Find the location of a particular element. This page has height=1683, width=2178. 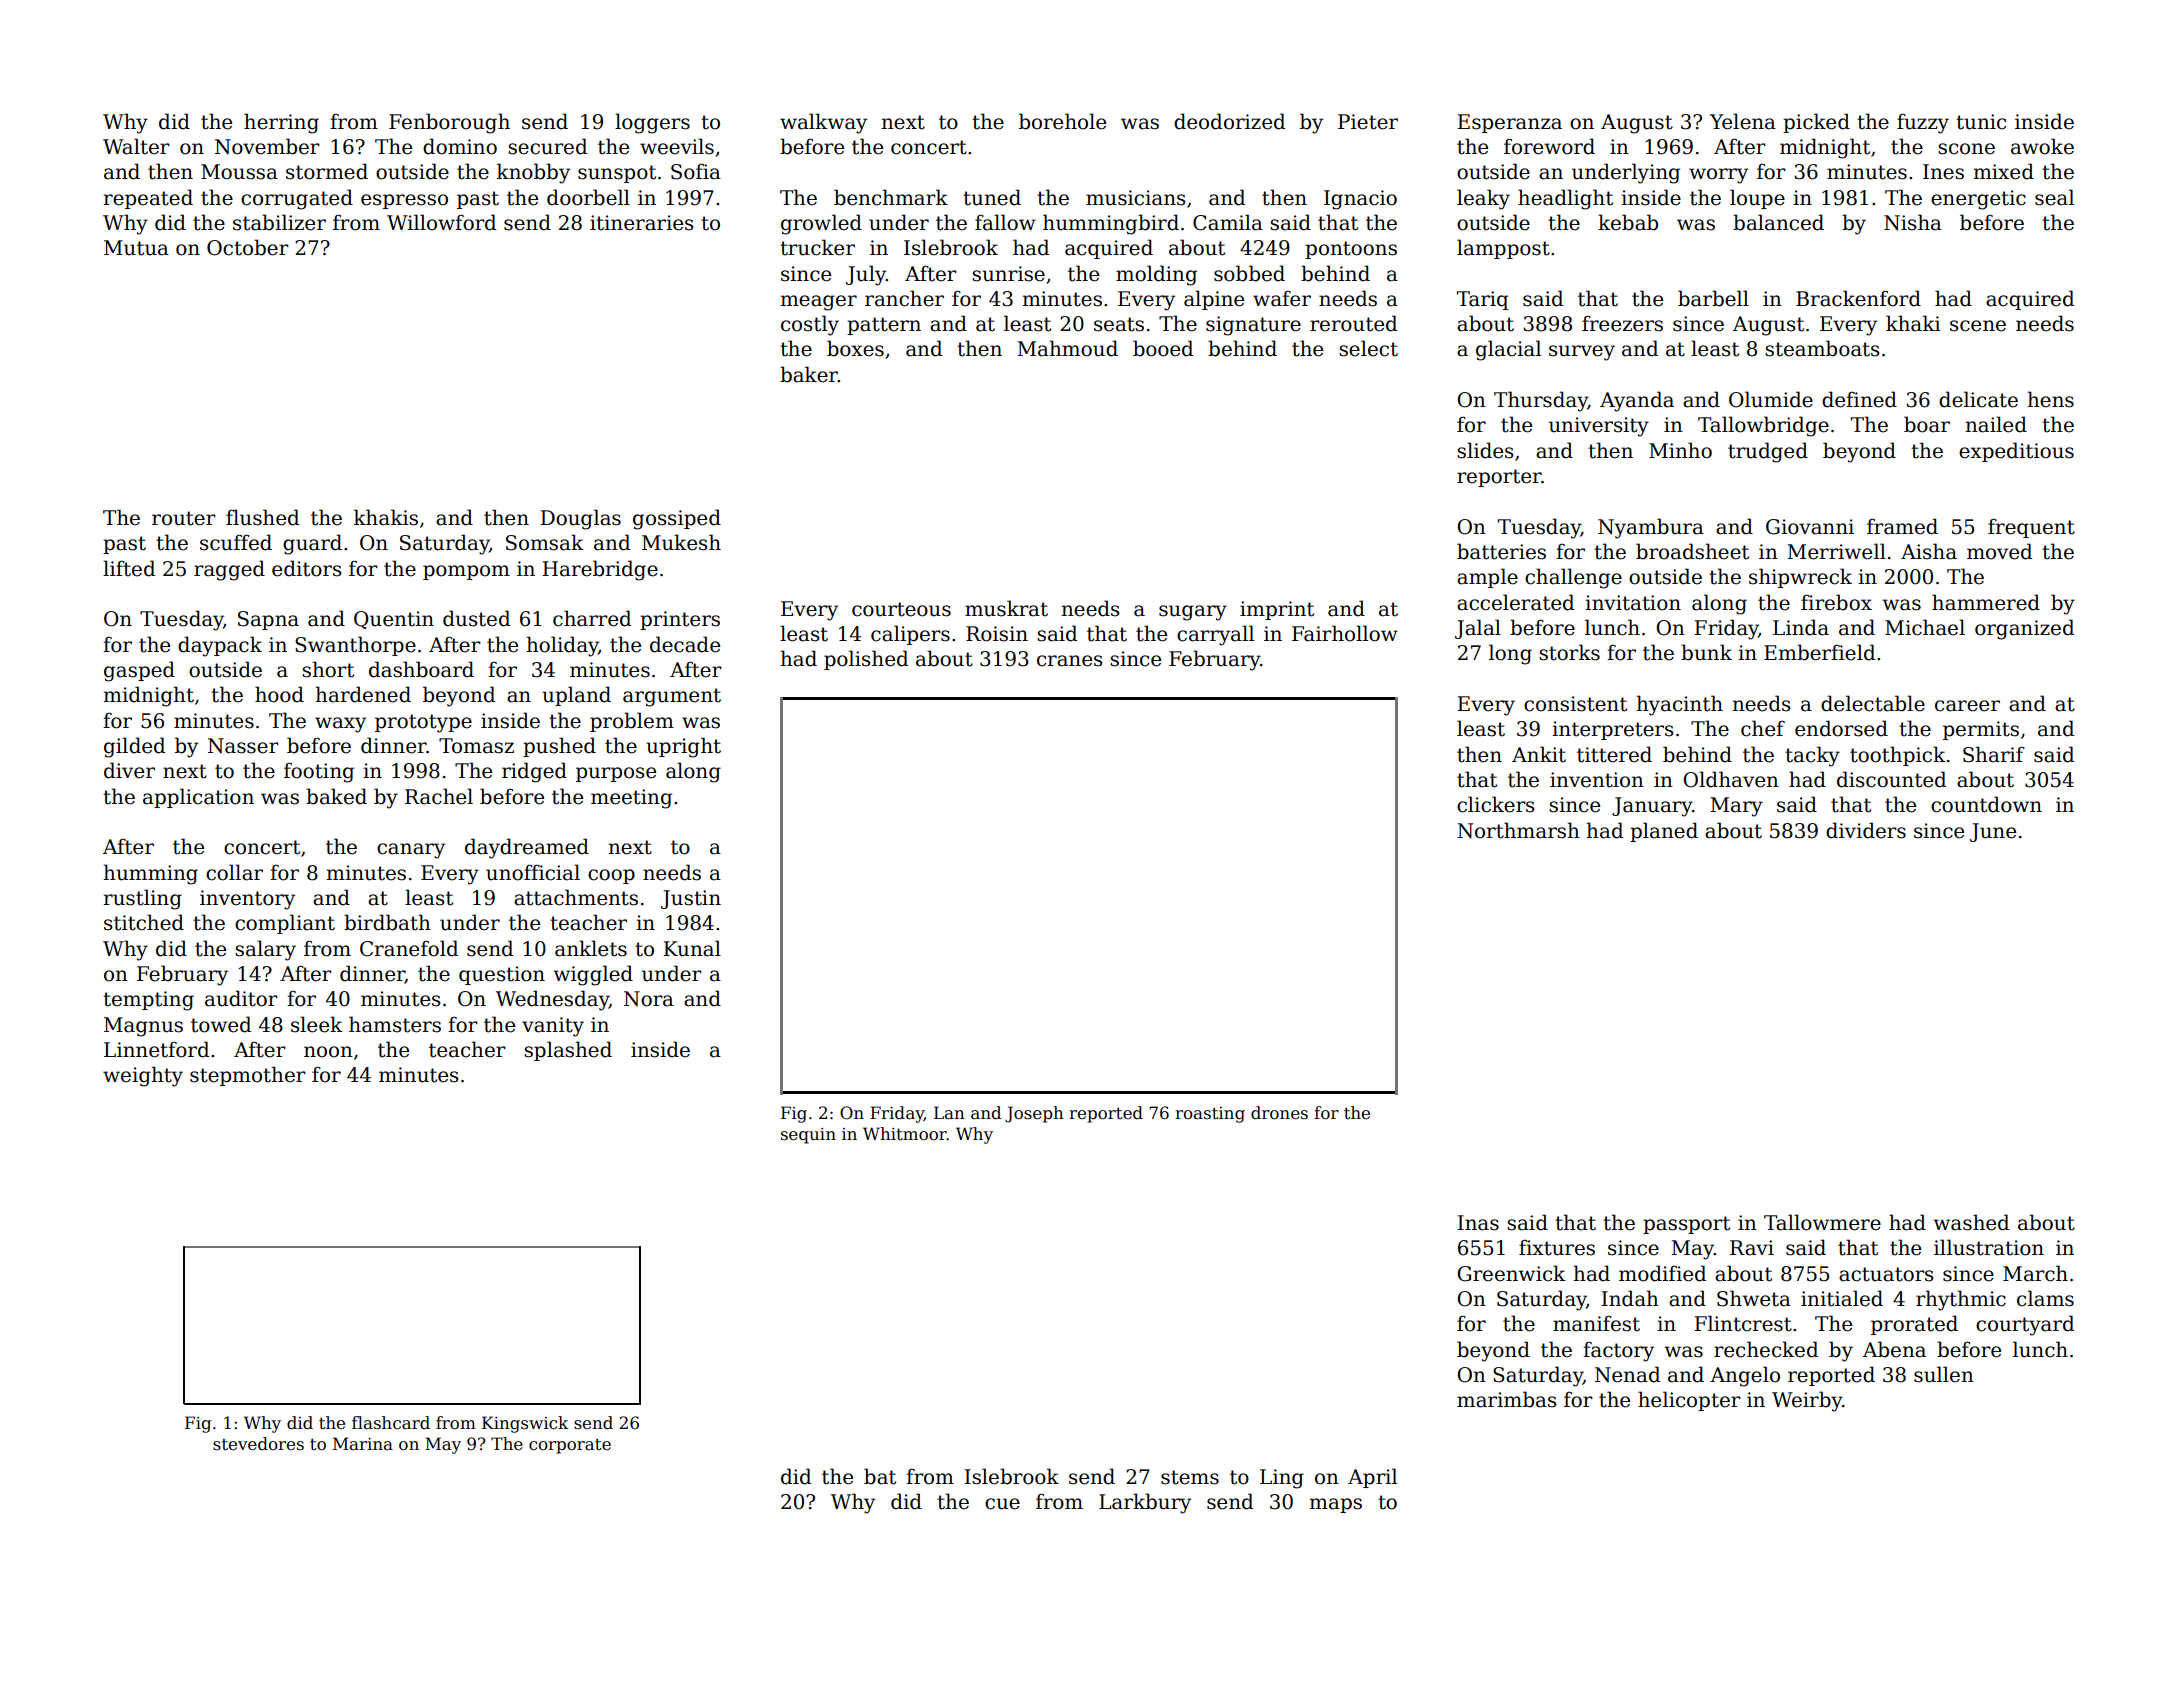

cue is located at coordinates (1002, 1504).
